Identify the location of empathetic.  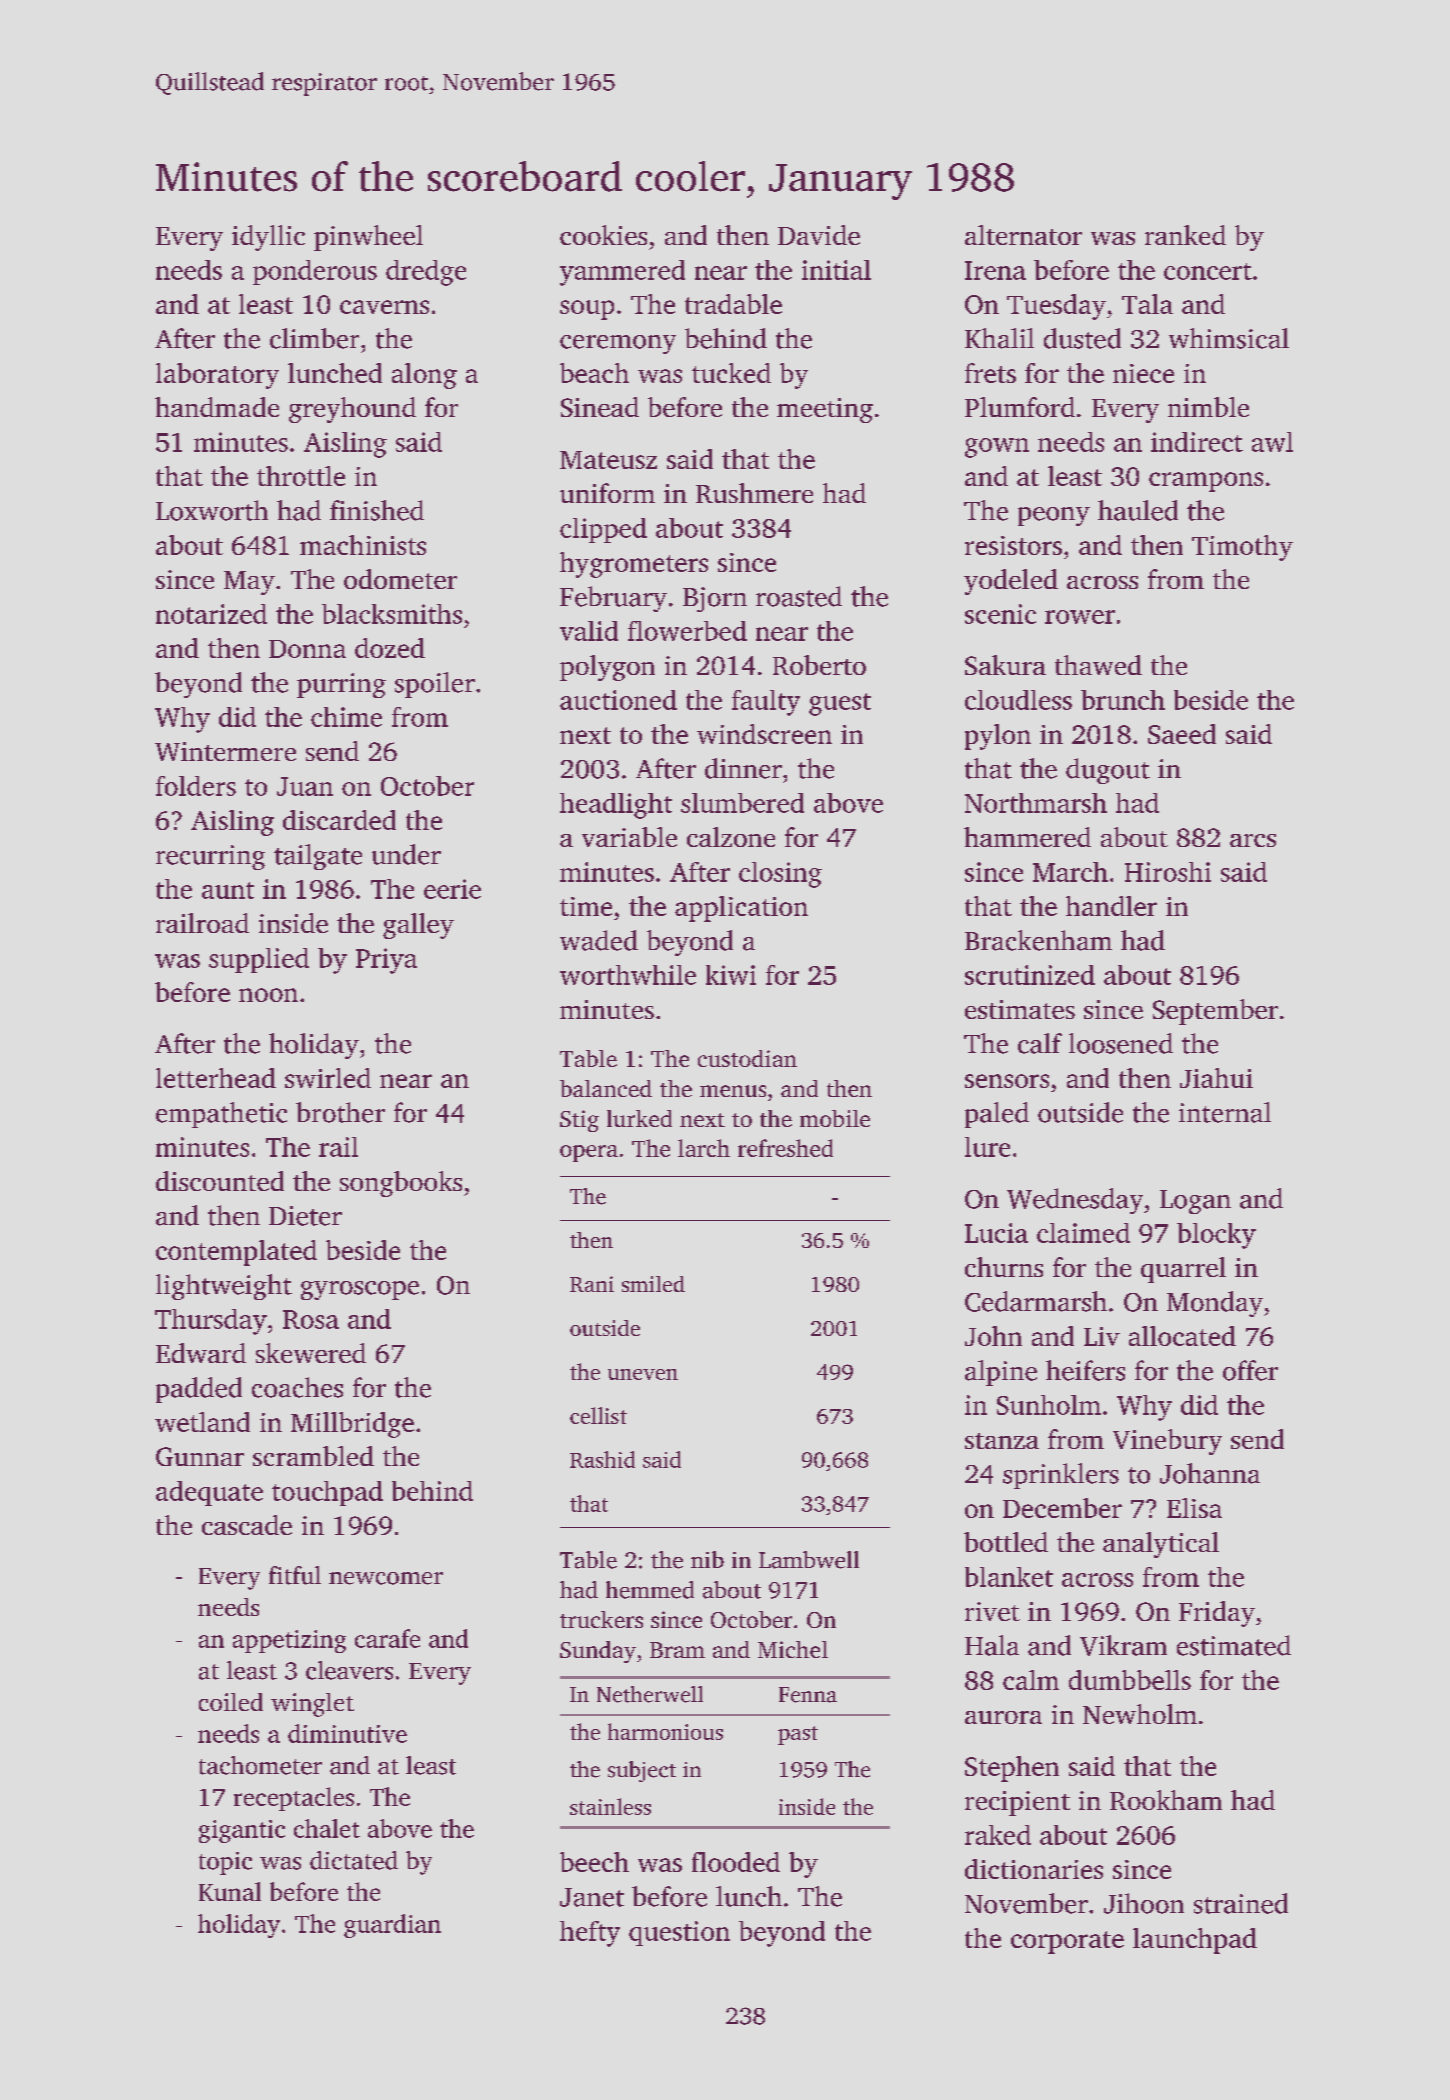
(221, 1115).
